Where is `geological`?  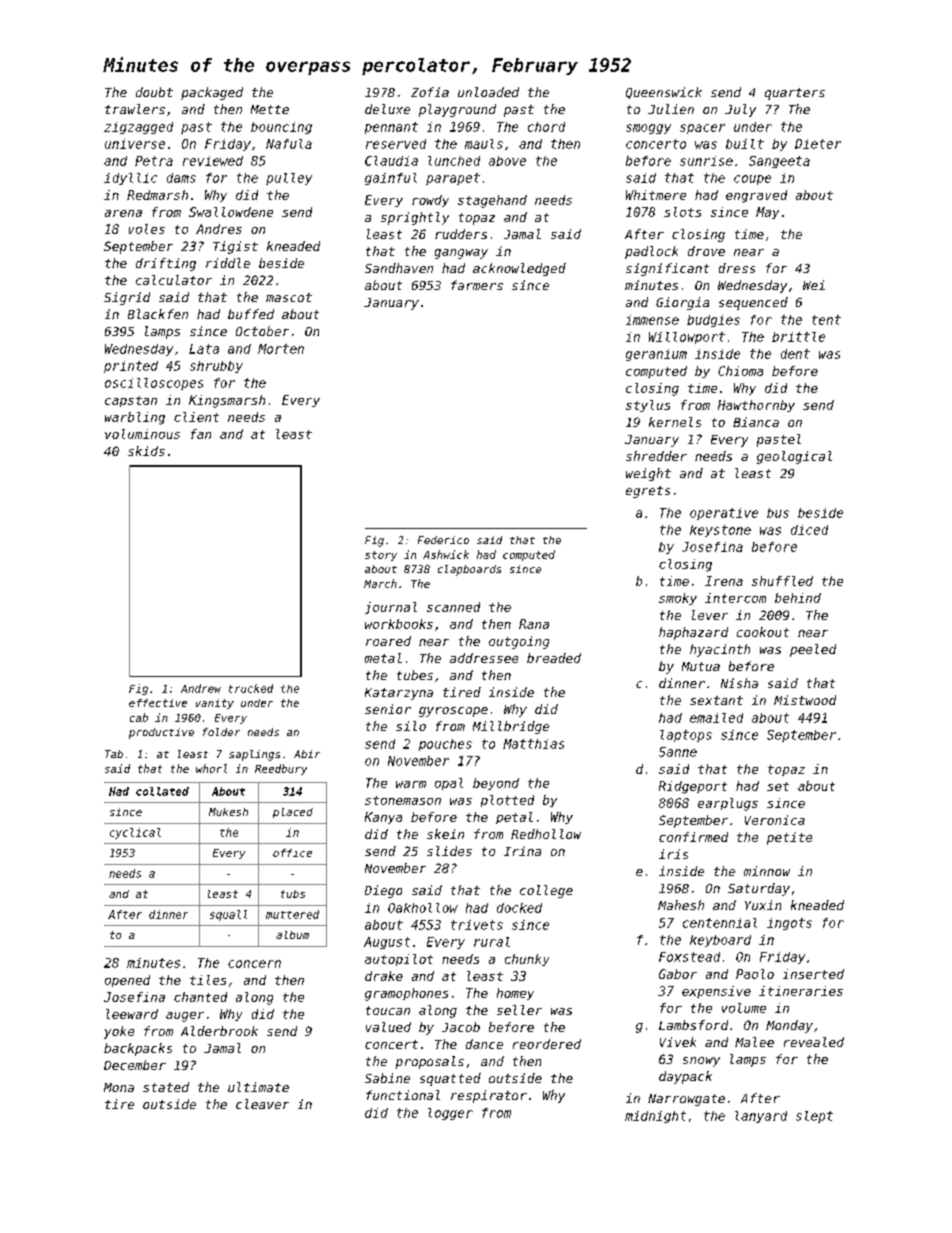
geological is located at coordinates (794, 457).
